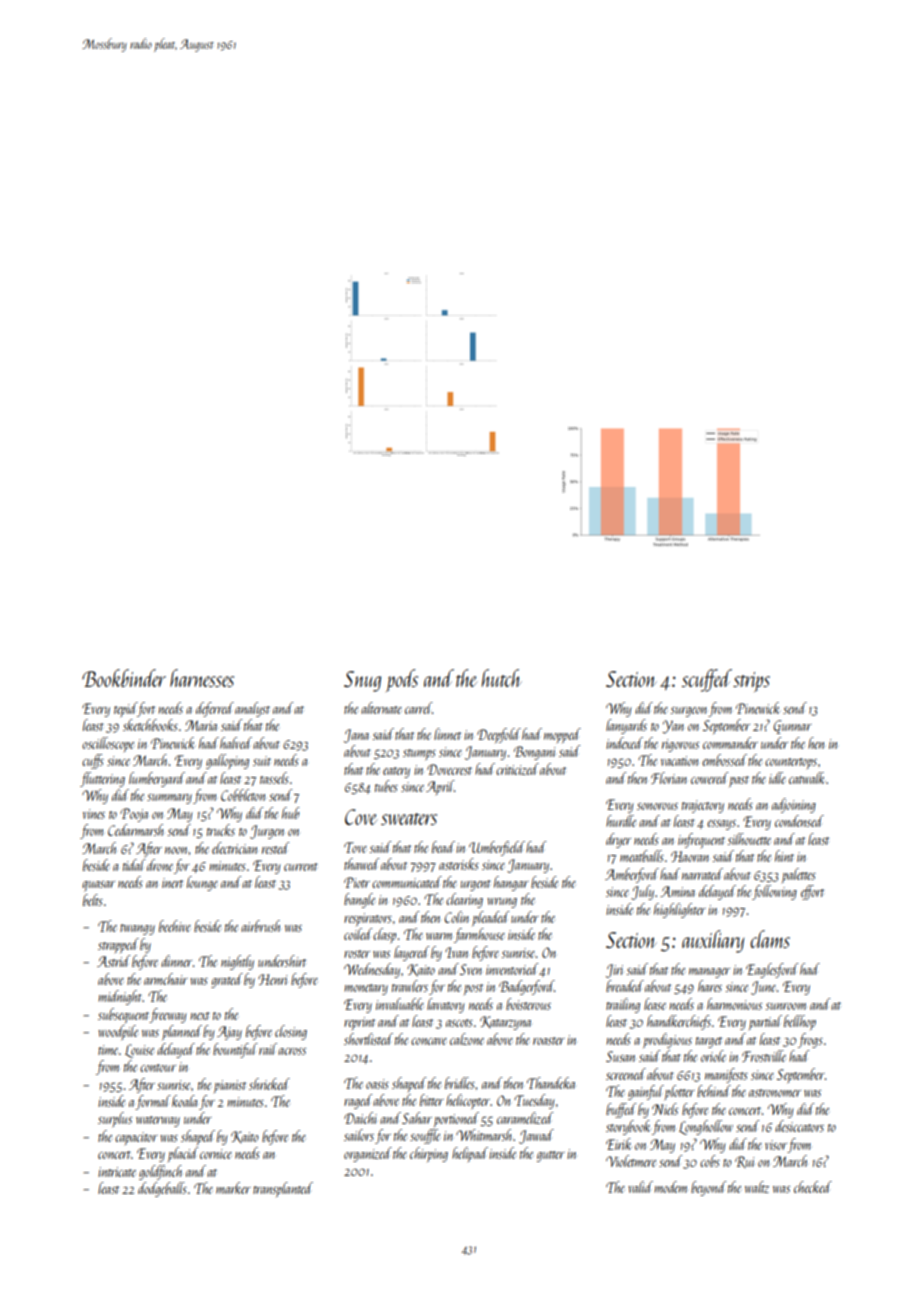 Image resolution: width=924 pixels, height=1308 pixels. Describe the element at coordinates (799, 1126) in the page. I see `desiccators` at that location.
